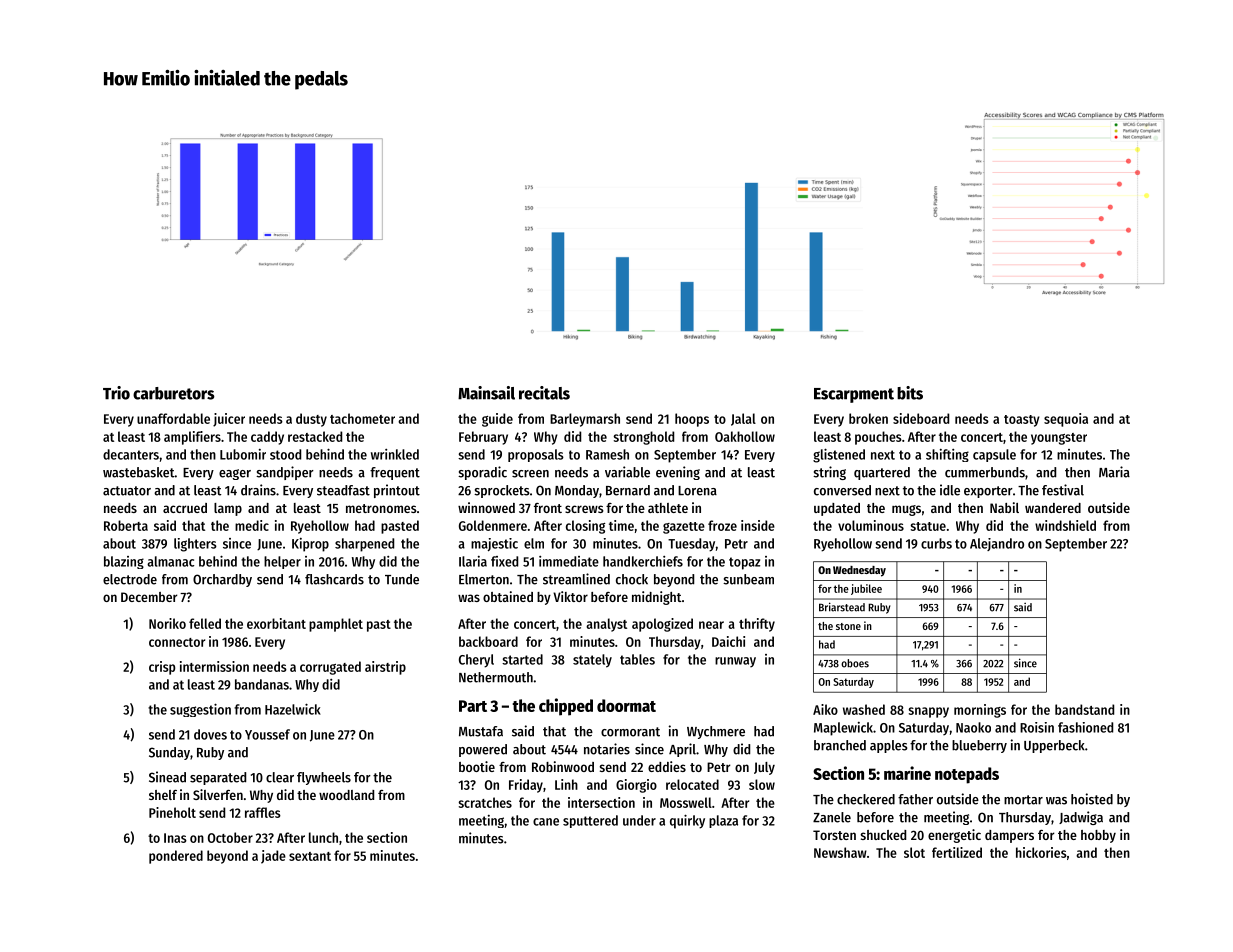  Describe the element at coordinates (627, 472) in the screenshot. I see `variable` at that location.
